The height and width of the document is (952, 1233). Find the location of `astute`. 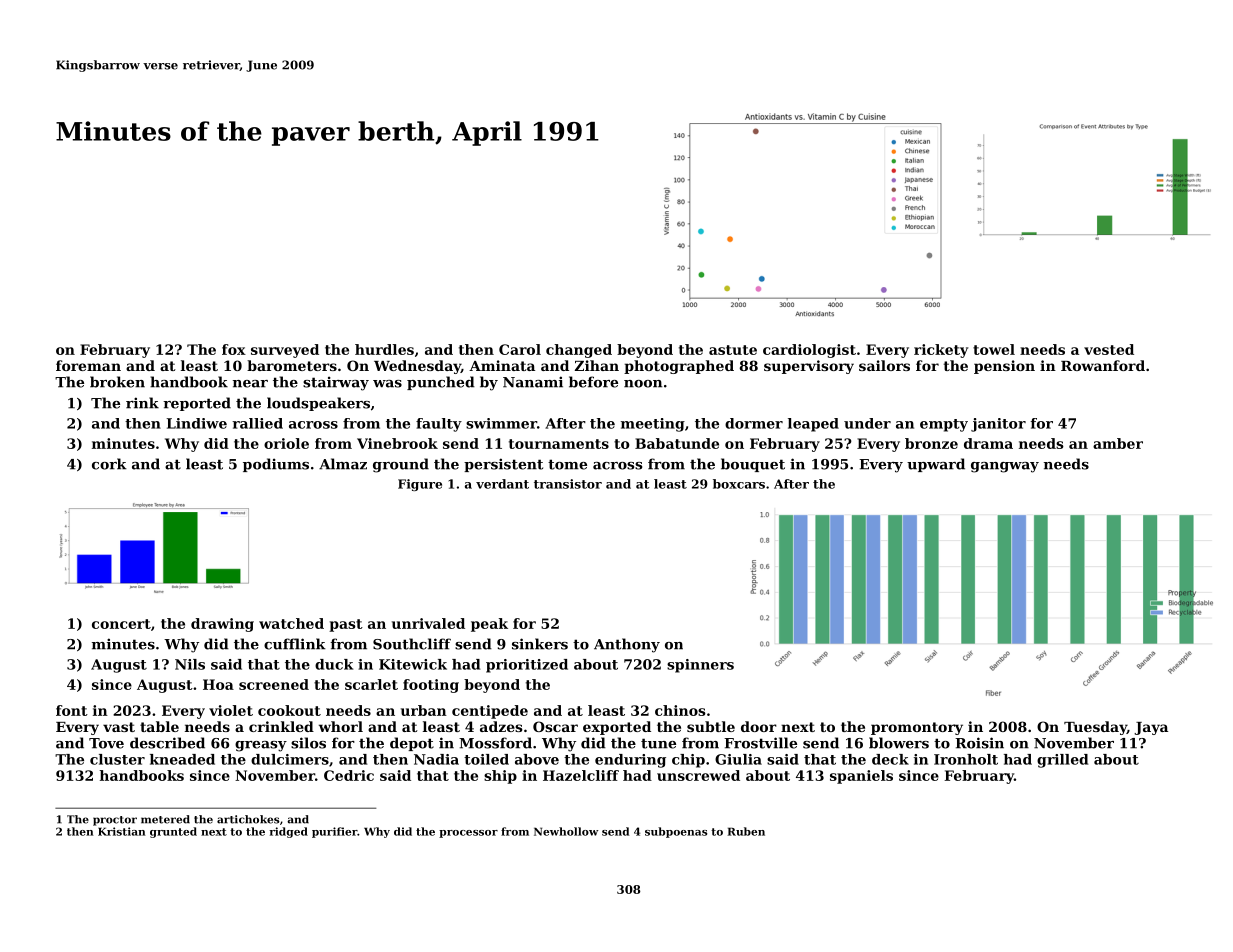

astute is located at coordinates (733, 350).
